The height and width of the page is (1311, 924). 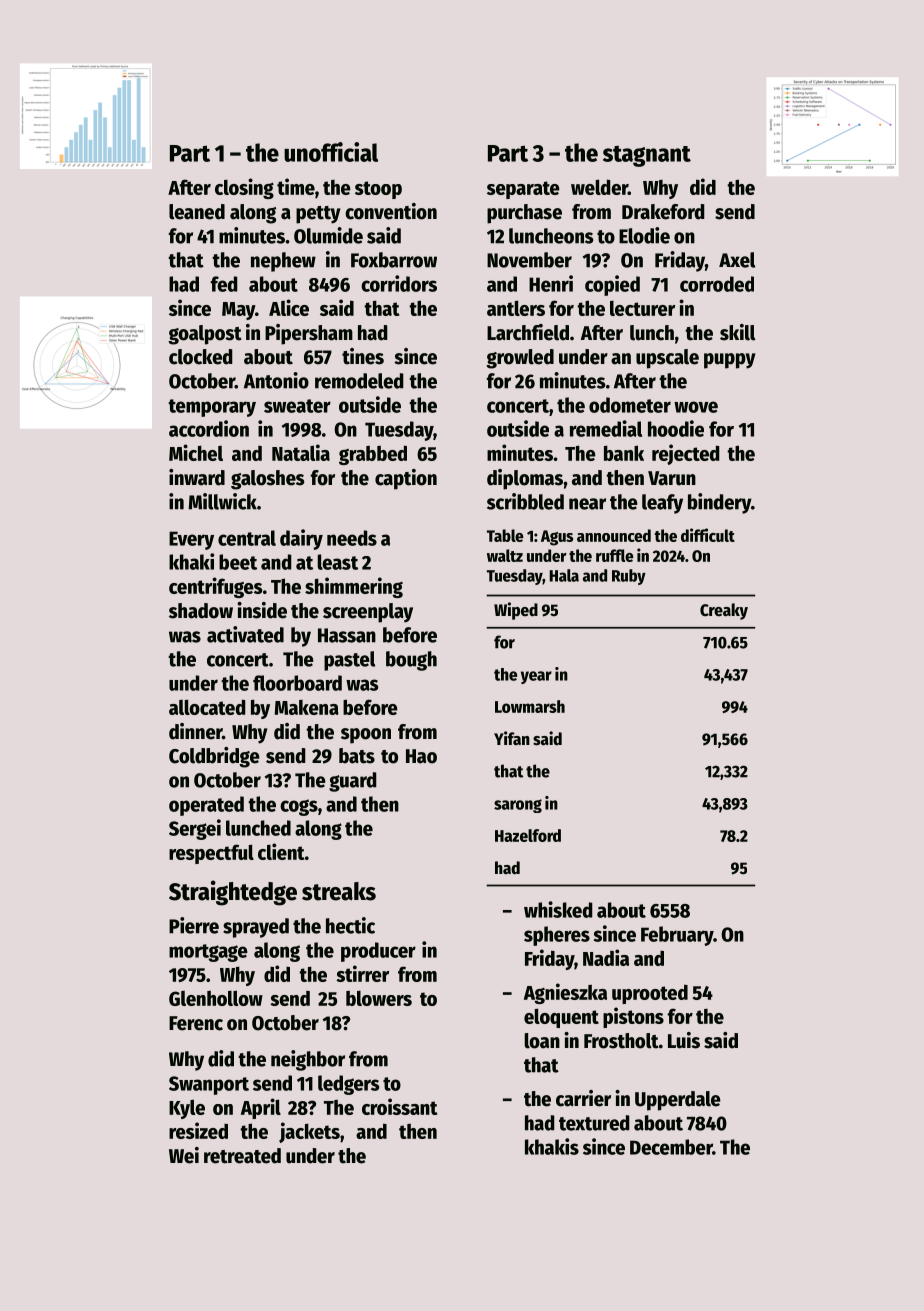 What do you see at coordinates (391, 211) in the page?
I see `convention` at bounding box center [391, 211].
